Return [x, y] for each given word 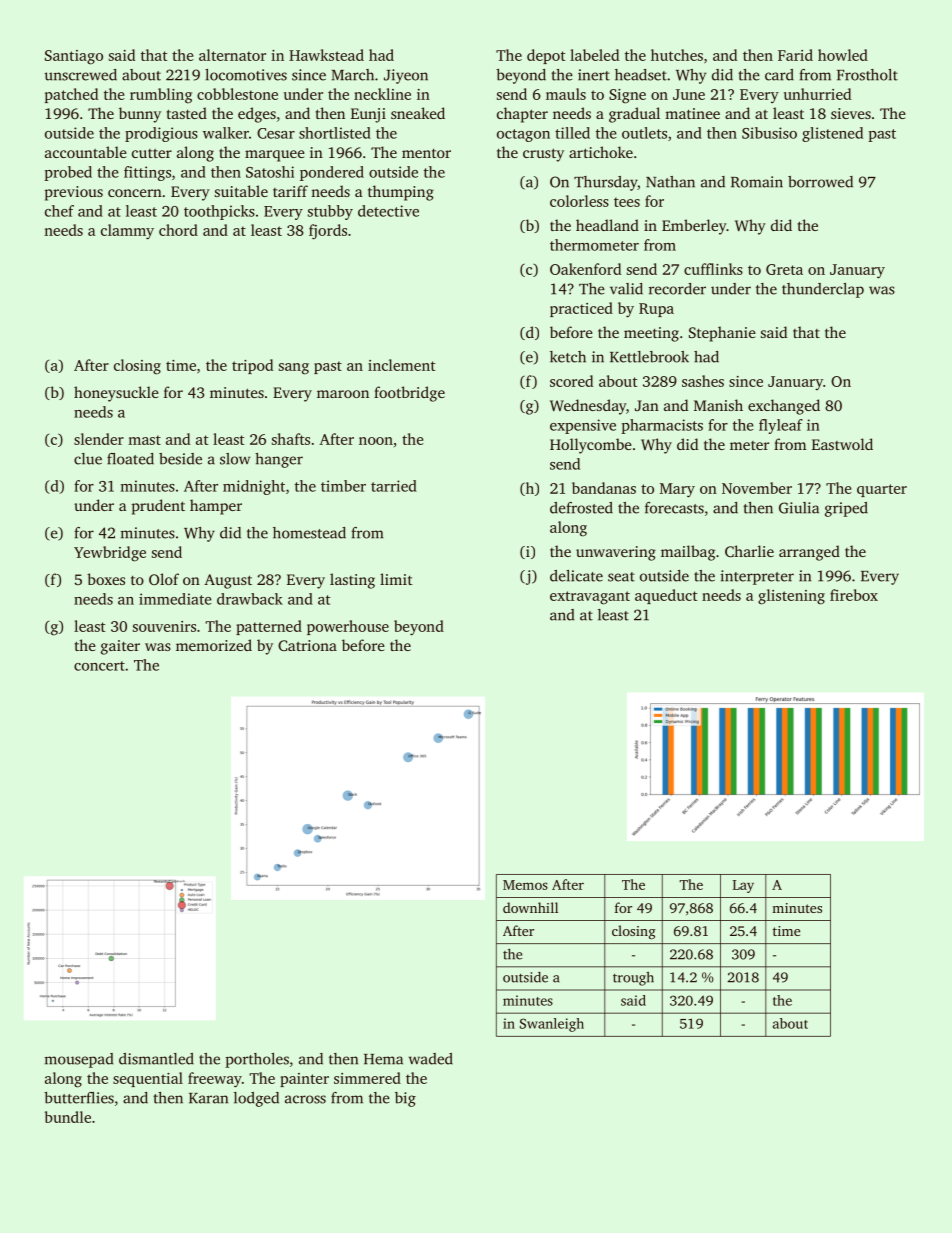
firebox [854, 595]
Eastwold [842, 444]
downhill [530, 907]
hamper [216, 507]
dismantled [156, 1059]
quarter [882, 490]
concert [99, 666]
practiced [581, 309]
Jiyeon [406, 76]
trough [633, 978]
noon [376, 441]
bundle [68, 1117]
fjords [328, 232]
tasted [187, 113]
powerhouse [348, 627]
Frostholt [867, 75]
